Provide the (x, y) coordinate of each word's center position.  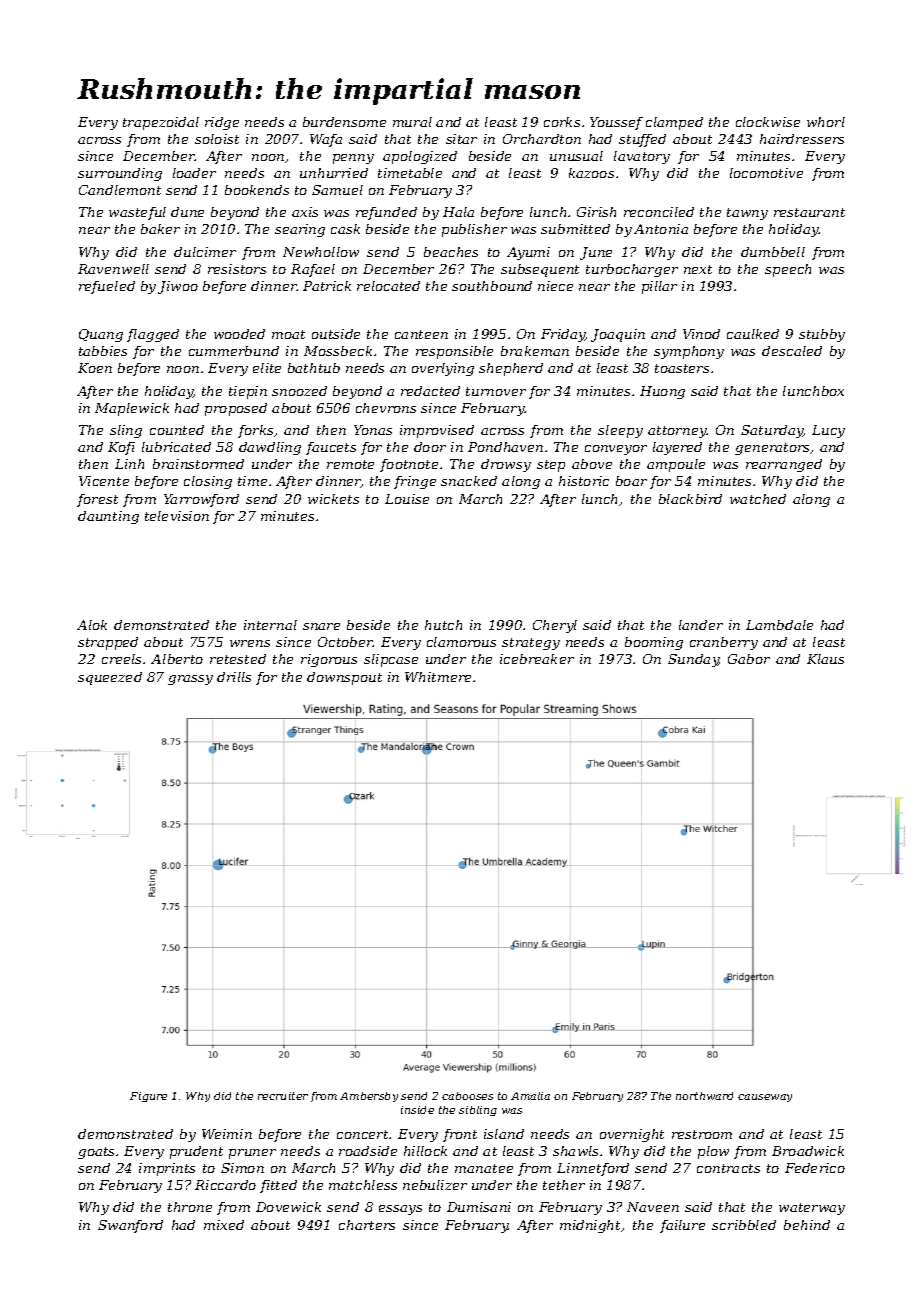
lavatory (642, 157)
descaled (792, 351)
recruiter (283, 1096)
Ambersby (369, 1097)
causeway (765, 1098)
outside (336, 334)
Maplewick (132, 409)
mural (412, 122)
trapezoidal (161, 123)
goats (96, 1153)
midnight (590, 1226)
